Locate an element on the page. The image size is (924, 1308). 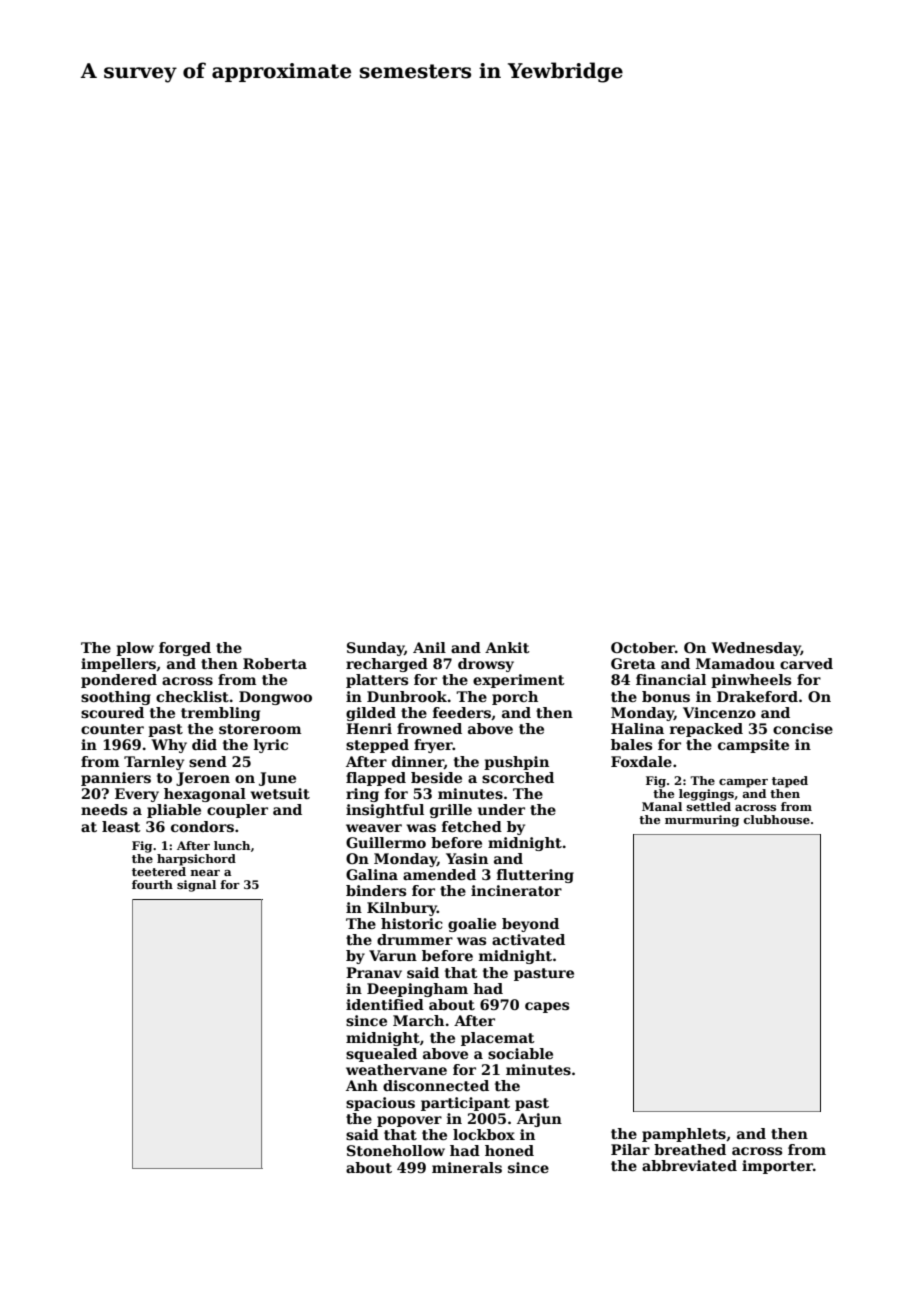
spacious is located at coordinates (380, 1104).
